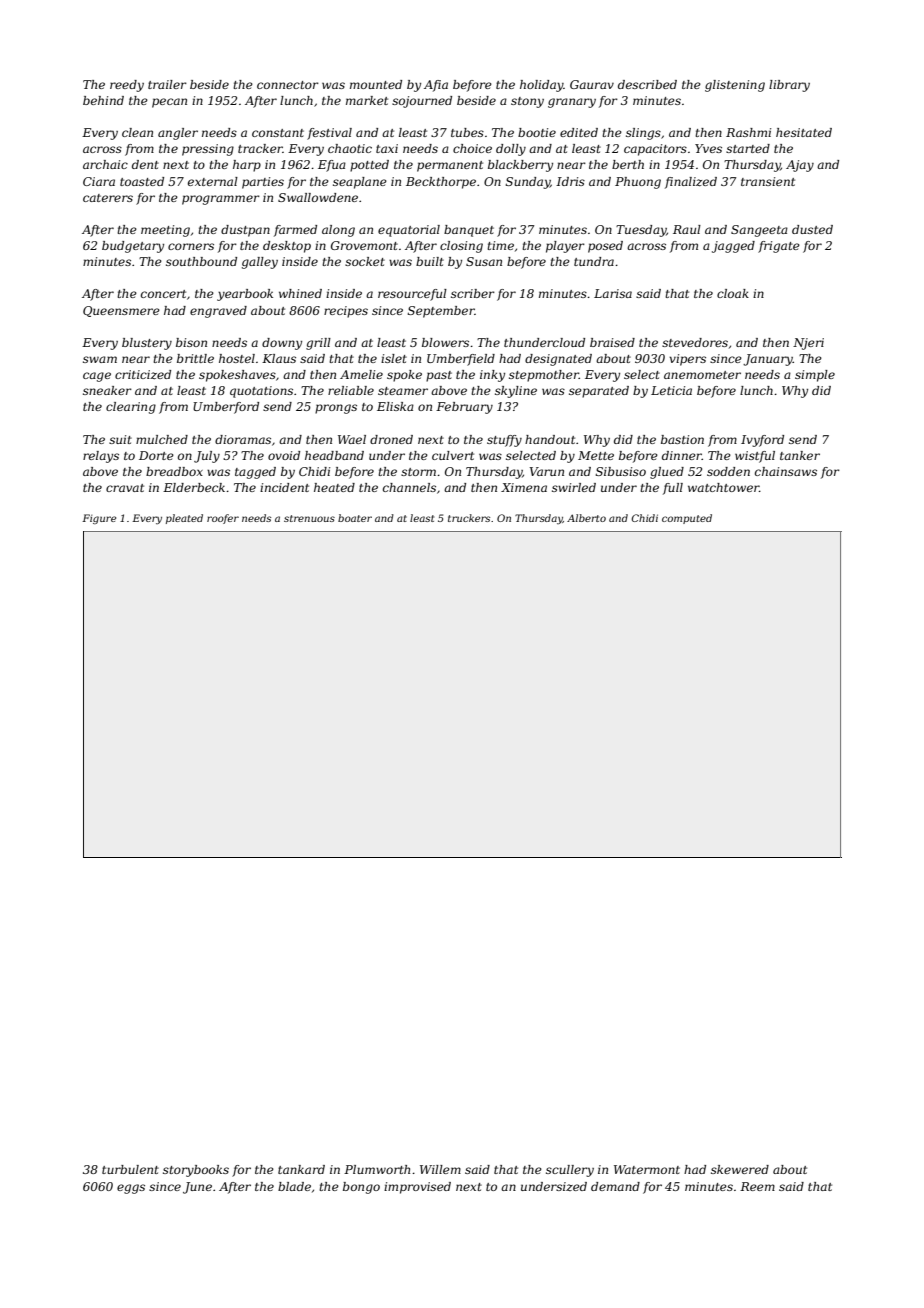 This screenshot has width=924, height=1308. What do you see at coordinates (301, 1169) in the screenshot?
I see `tankard` at bounding box center [301, 1169].
